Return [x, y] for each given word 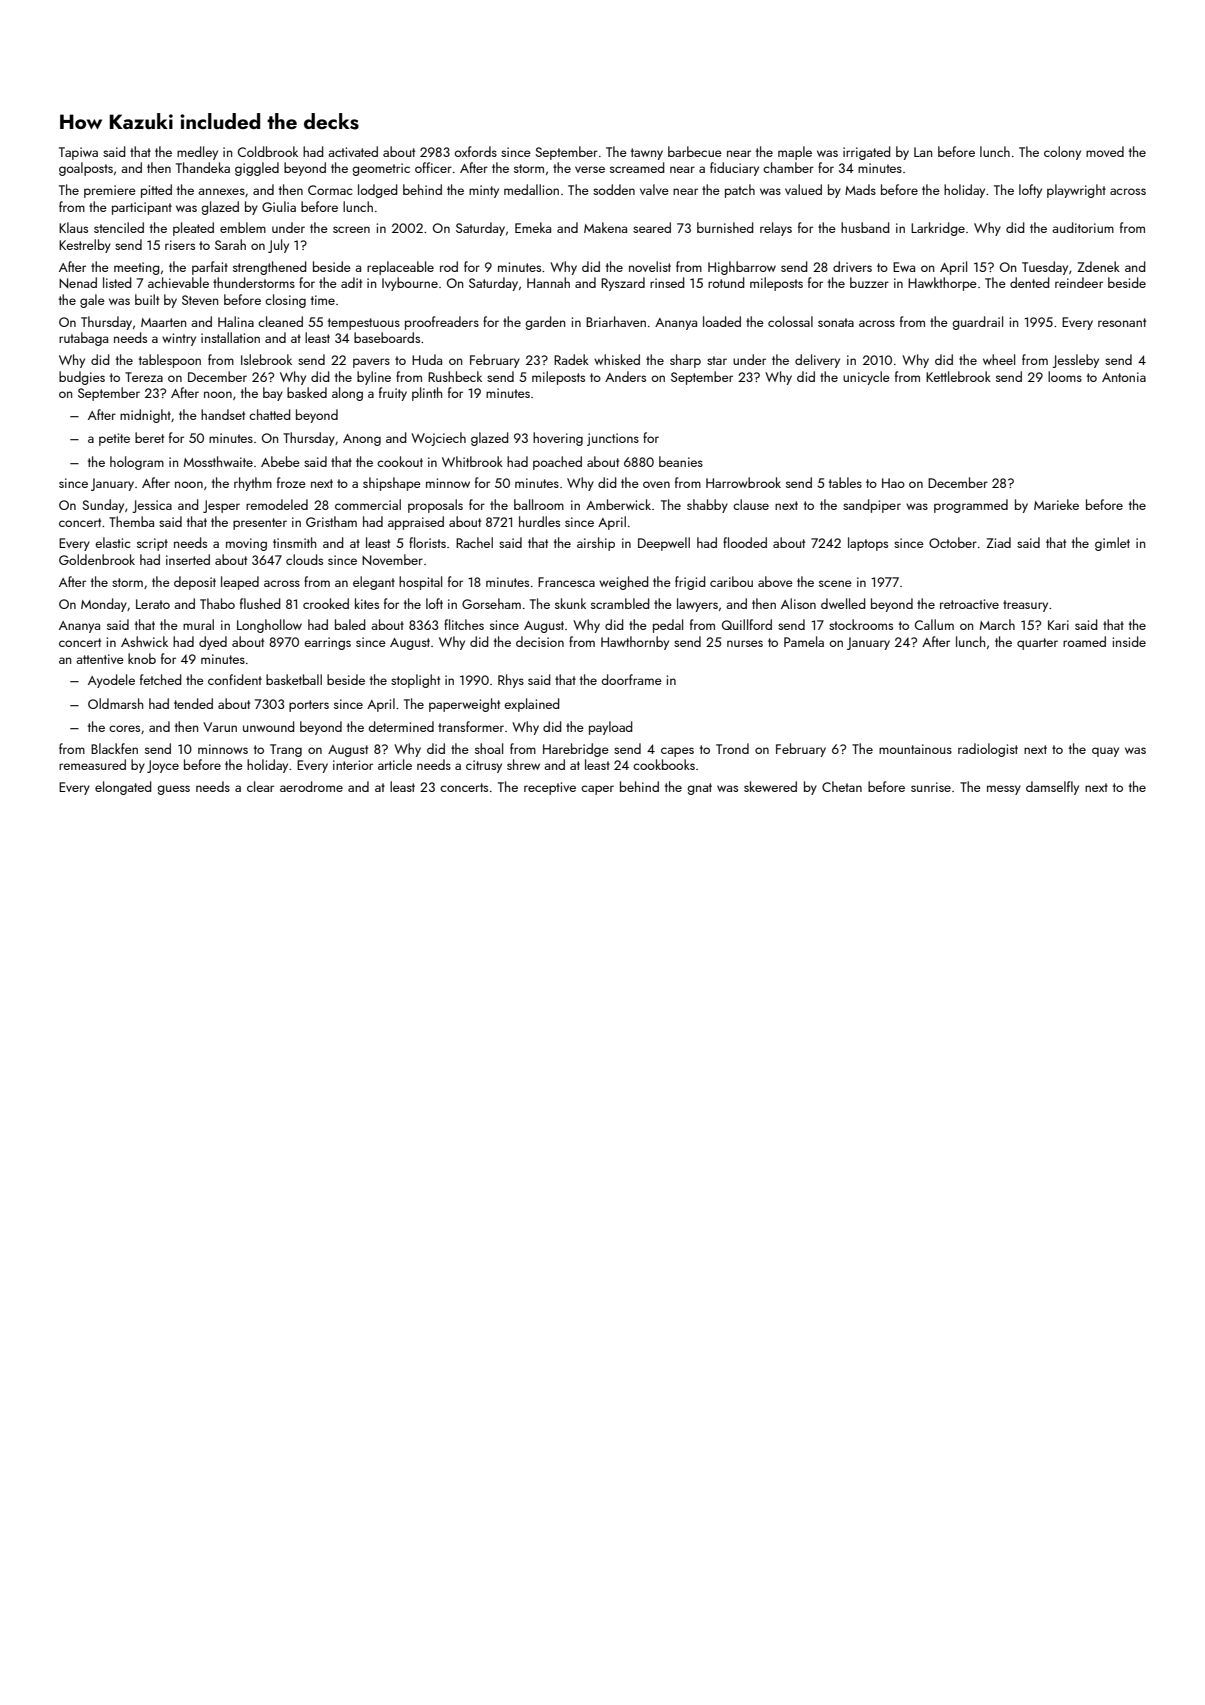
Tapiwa [78, 153]
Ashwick [144, 641]
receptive [550, 788]
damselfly [1052, 788]
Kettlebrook [958, 376]
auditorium [1083, 227]
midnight [145, 416]
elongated [123, 788]
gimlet [1112, 544]
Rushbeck [455, 376]
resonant [1122, 322]
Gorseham [491, 603]
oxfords [475, 151]
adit [351, 282]
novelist [650, 266]
